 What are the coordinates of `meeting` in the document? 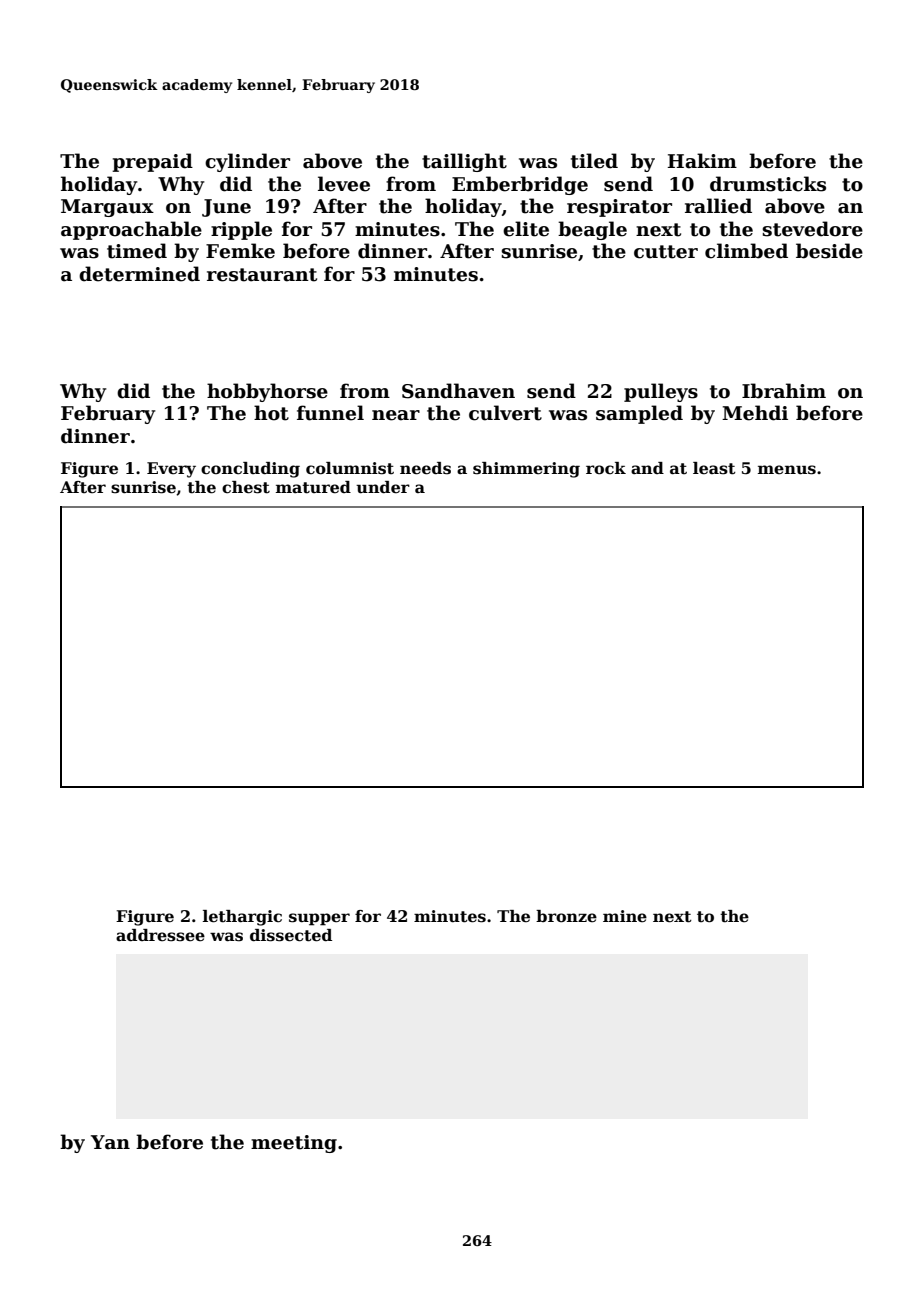 It's located at (294, 1144).
